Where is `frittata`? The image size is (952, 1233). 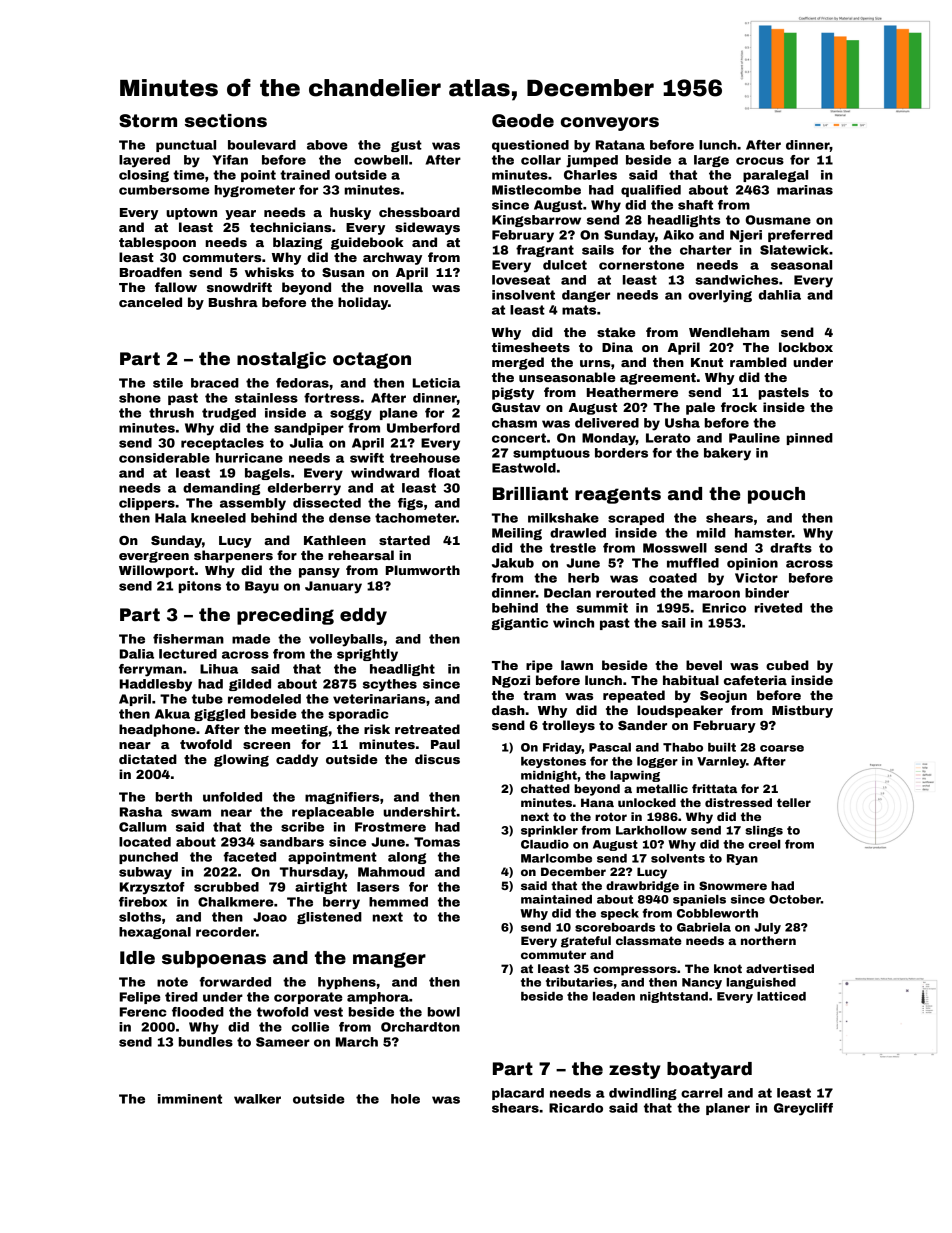
frittata is located at coordinates (714, 788).
